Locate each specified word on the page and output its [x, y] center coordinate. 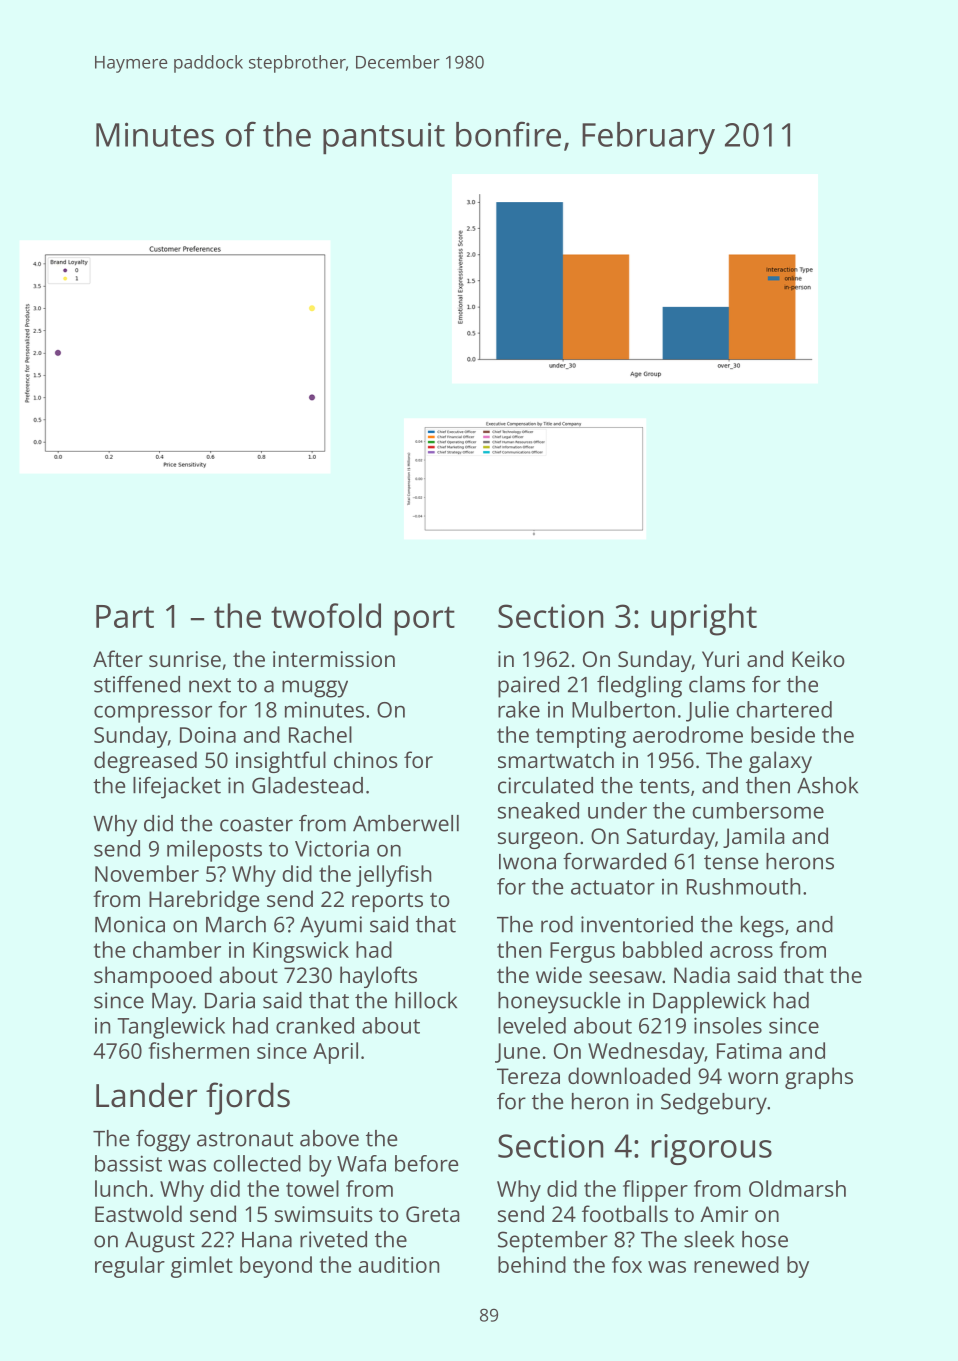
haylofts [378, 977]
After [118, 658]
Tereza [528, 1076]
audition [399, 1264]
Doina [208, 735]
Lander [146, 1095]
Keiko [818, 658]
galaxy [780, 762]
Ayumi [331, 927]
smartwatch [556, 759]
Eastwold [138, 1213]
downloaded [629, 1075]
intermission [334, 659]
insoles [728, 1025]
